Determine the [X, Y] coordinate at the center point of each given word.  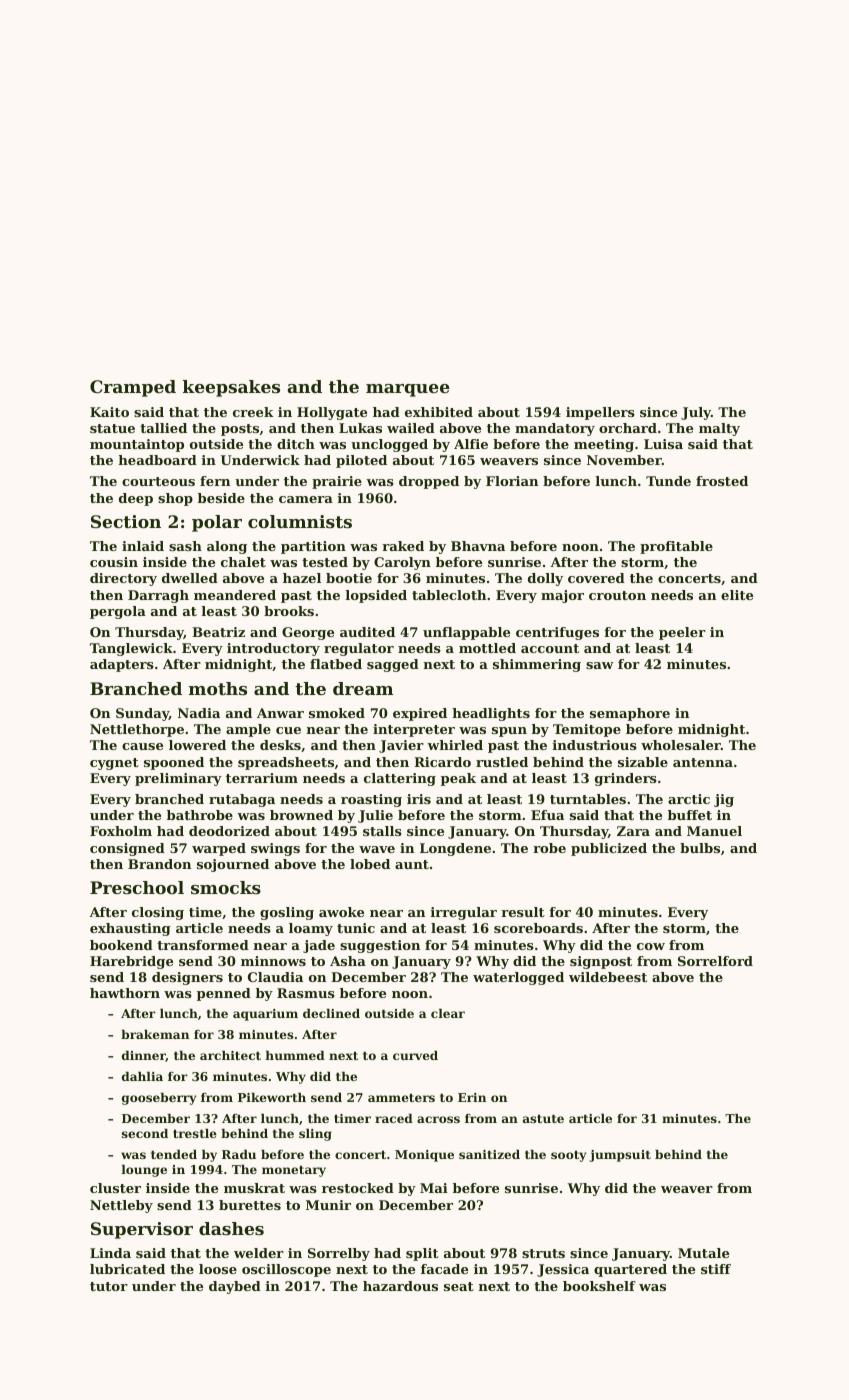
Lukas [360, 428]
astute [543, 1118]
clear [448, 1013]
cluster [115, 1188]
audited [367, 632]
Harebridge [131, 962]
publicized [609, 849]
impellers [600, 413]
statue [112, 428]
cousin [114, 562]
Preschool [137, 887]
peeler [682, 633]
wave [377, 849]
